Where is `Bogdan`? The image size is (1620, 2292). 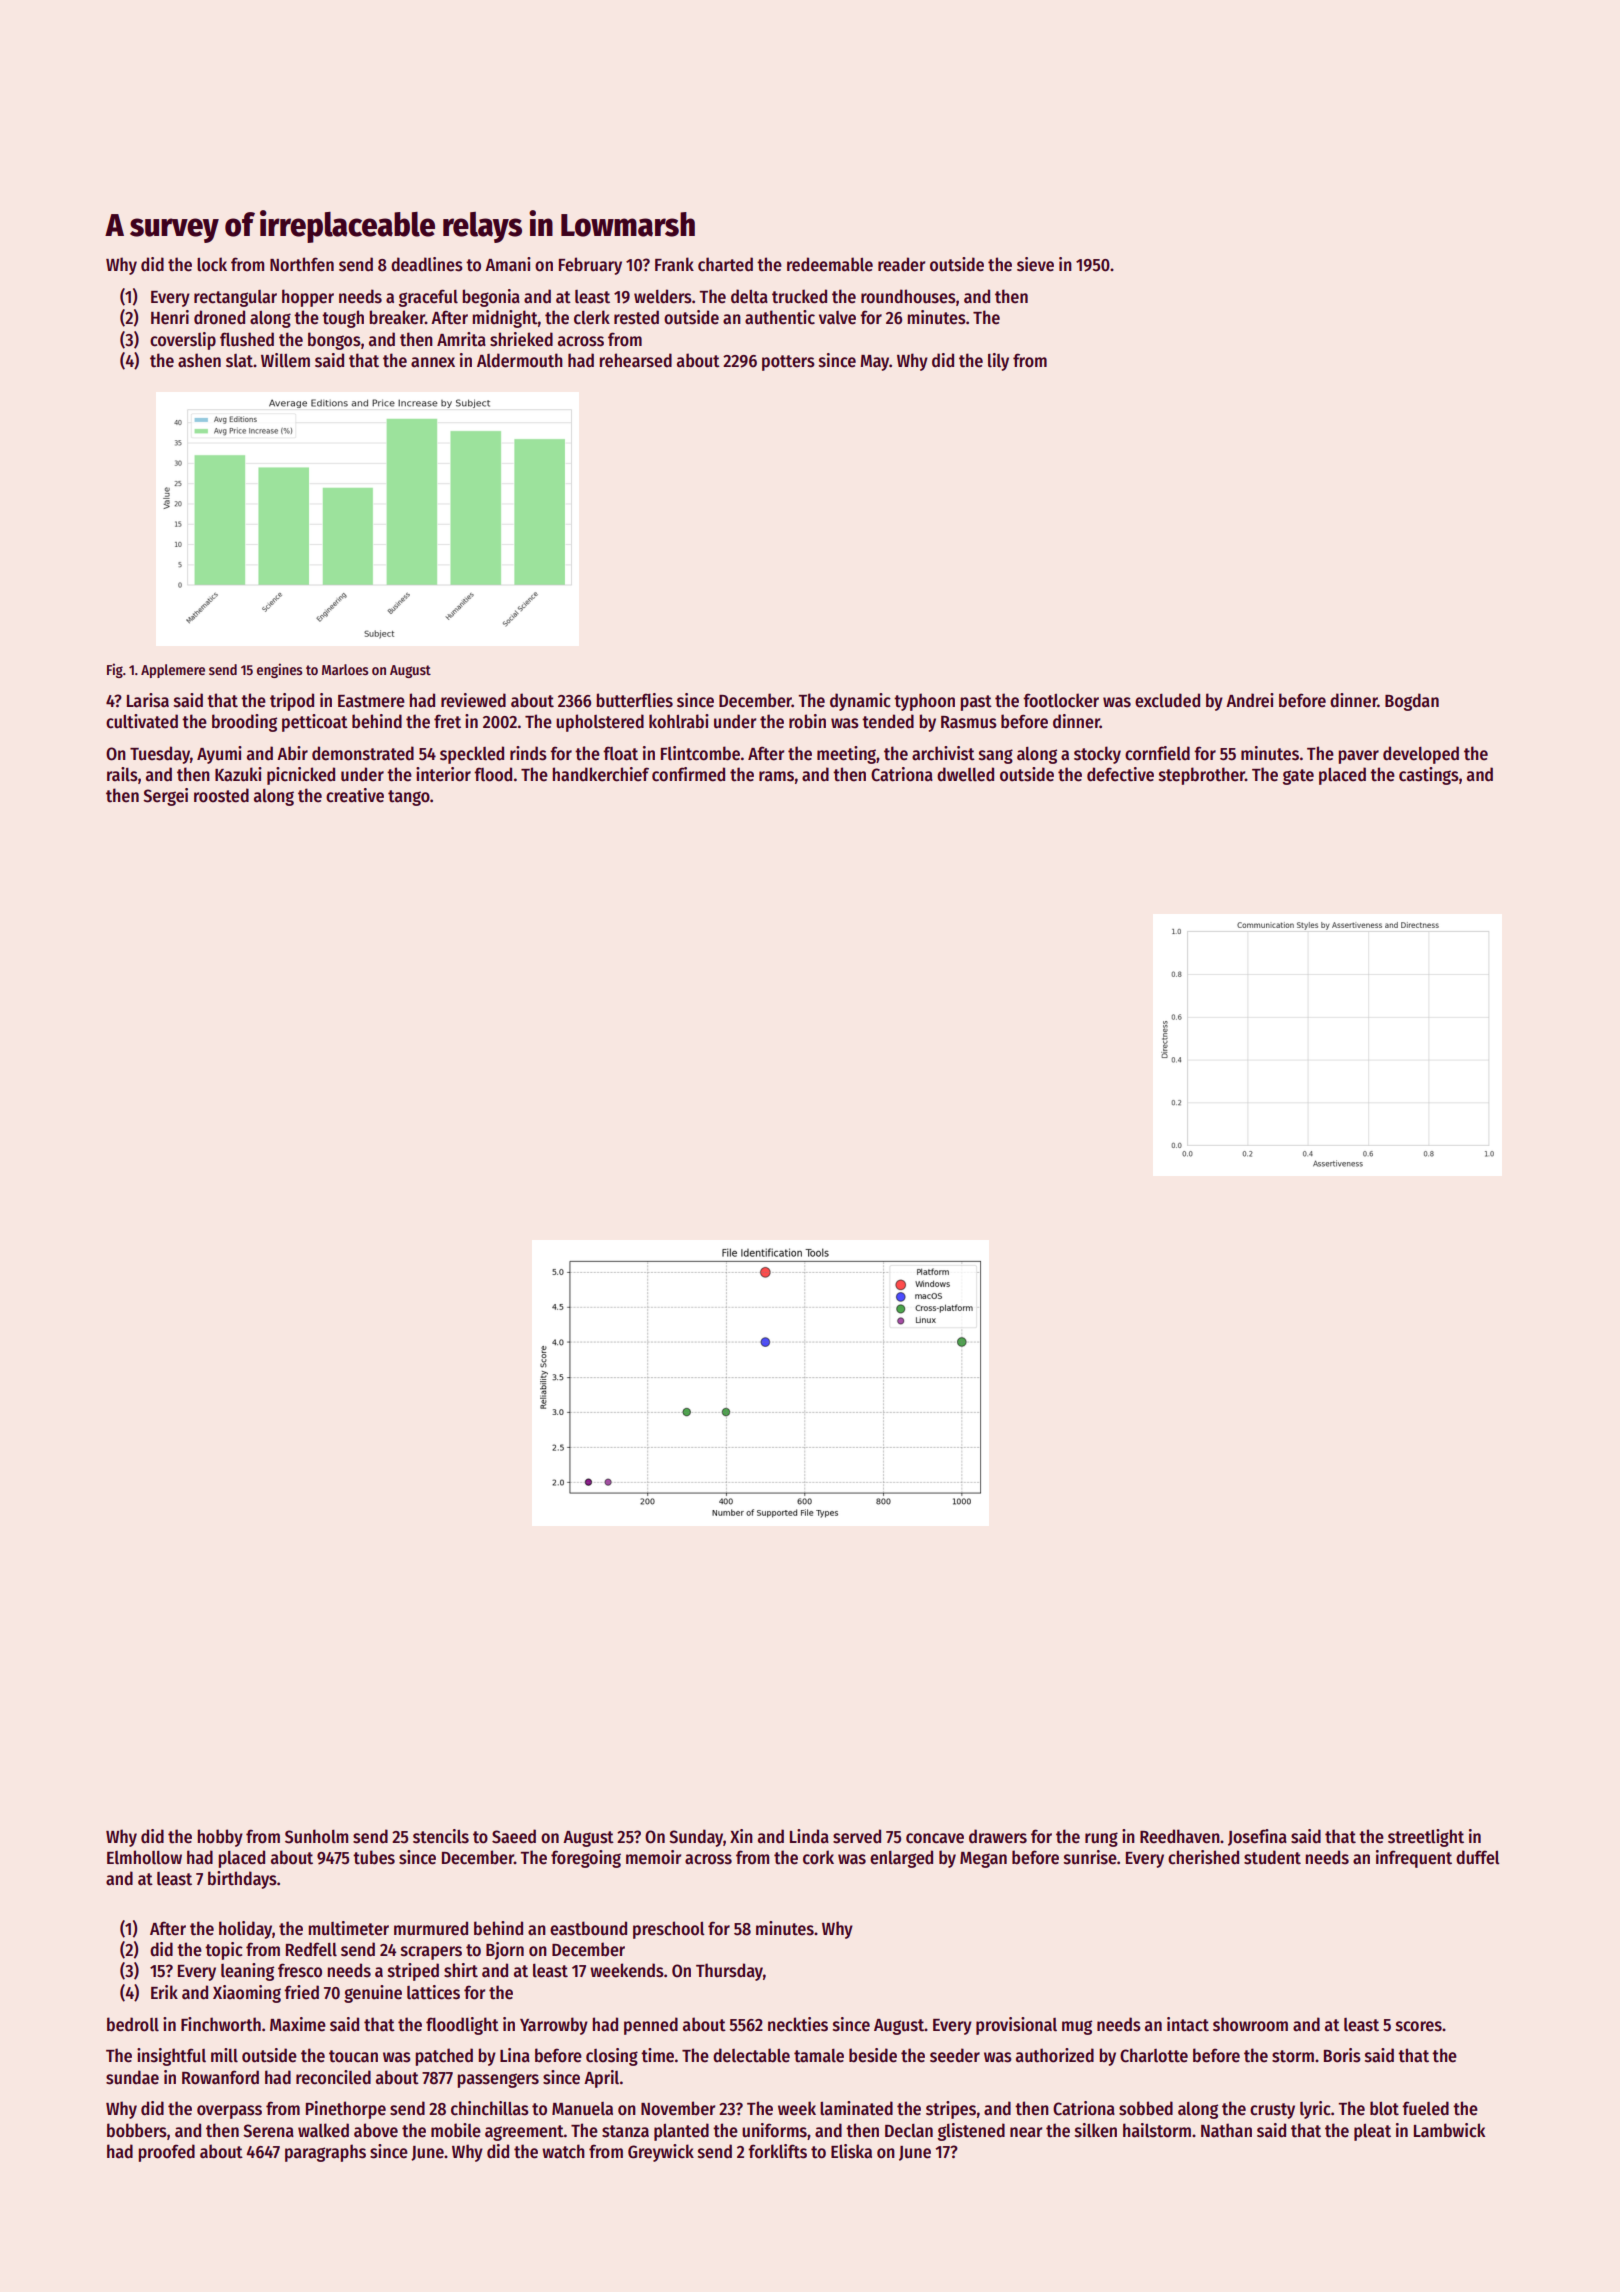 Bogdan is located at coordinates (1412, 702).
